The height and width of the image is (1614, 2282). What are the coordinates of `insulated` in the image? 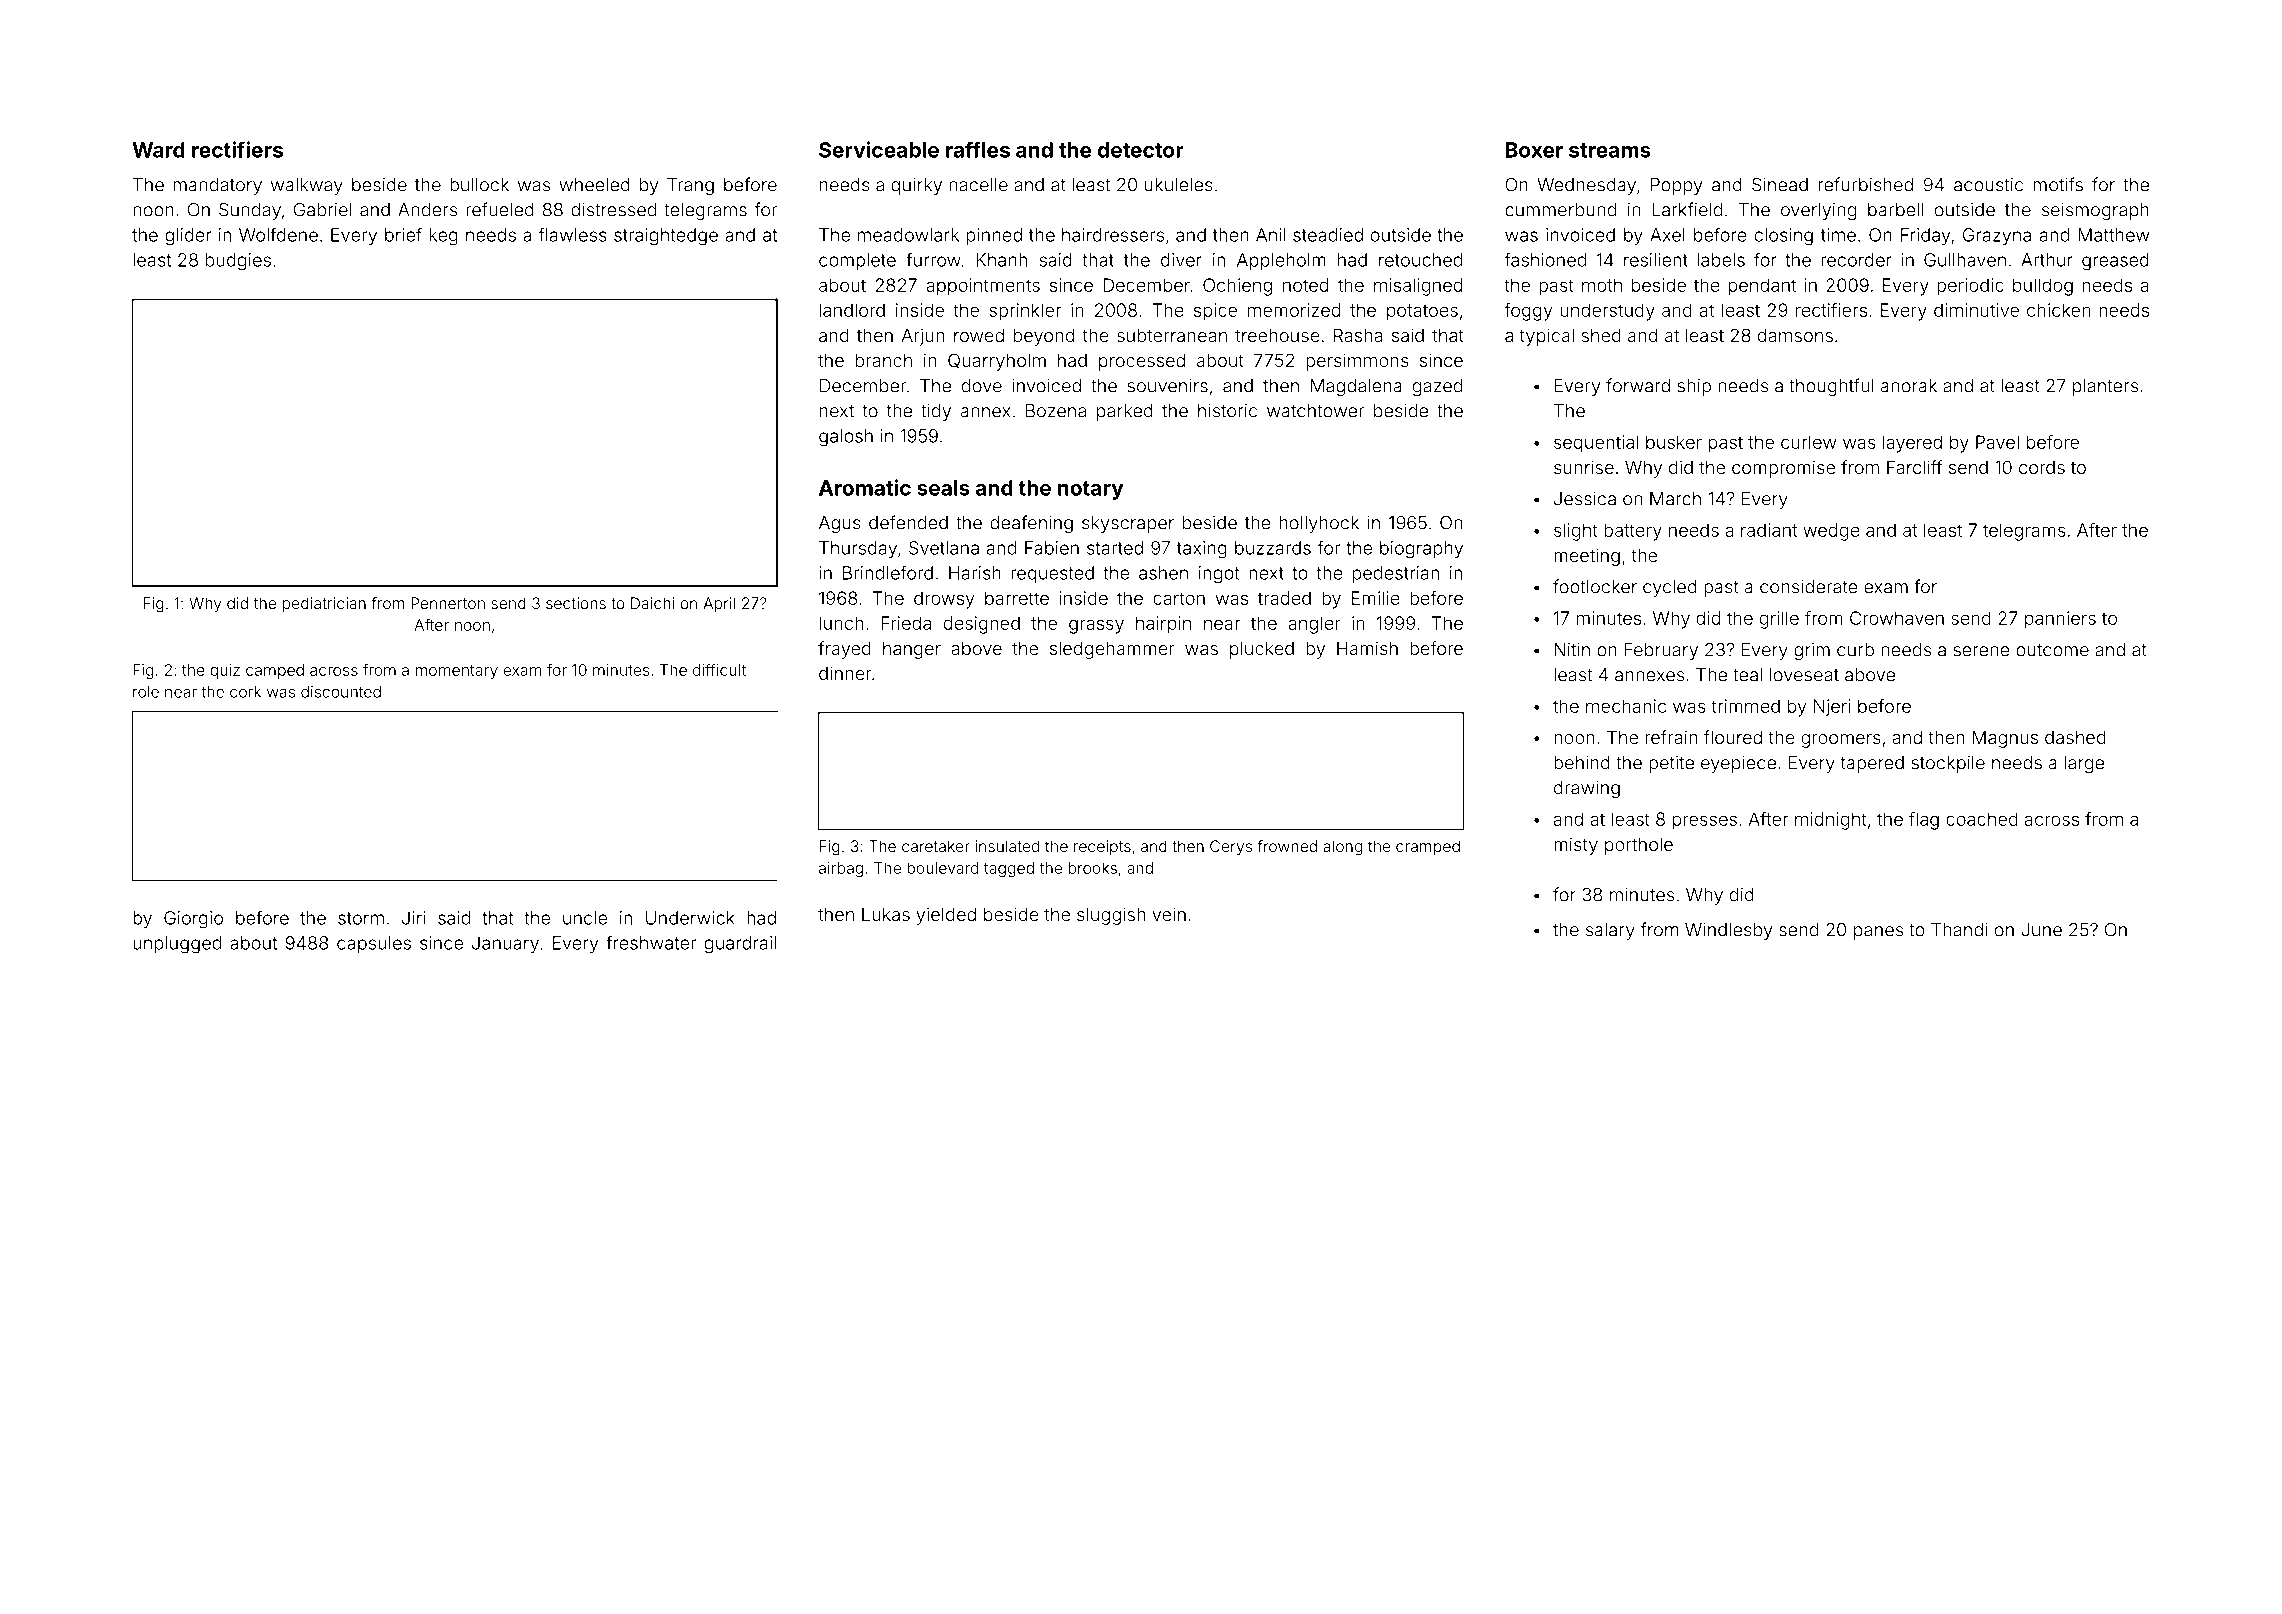 It's located at (1007, 846).
